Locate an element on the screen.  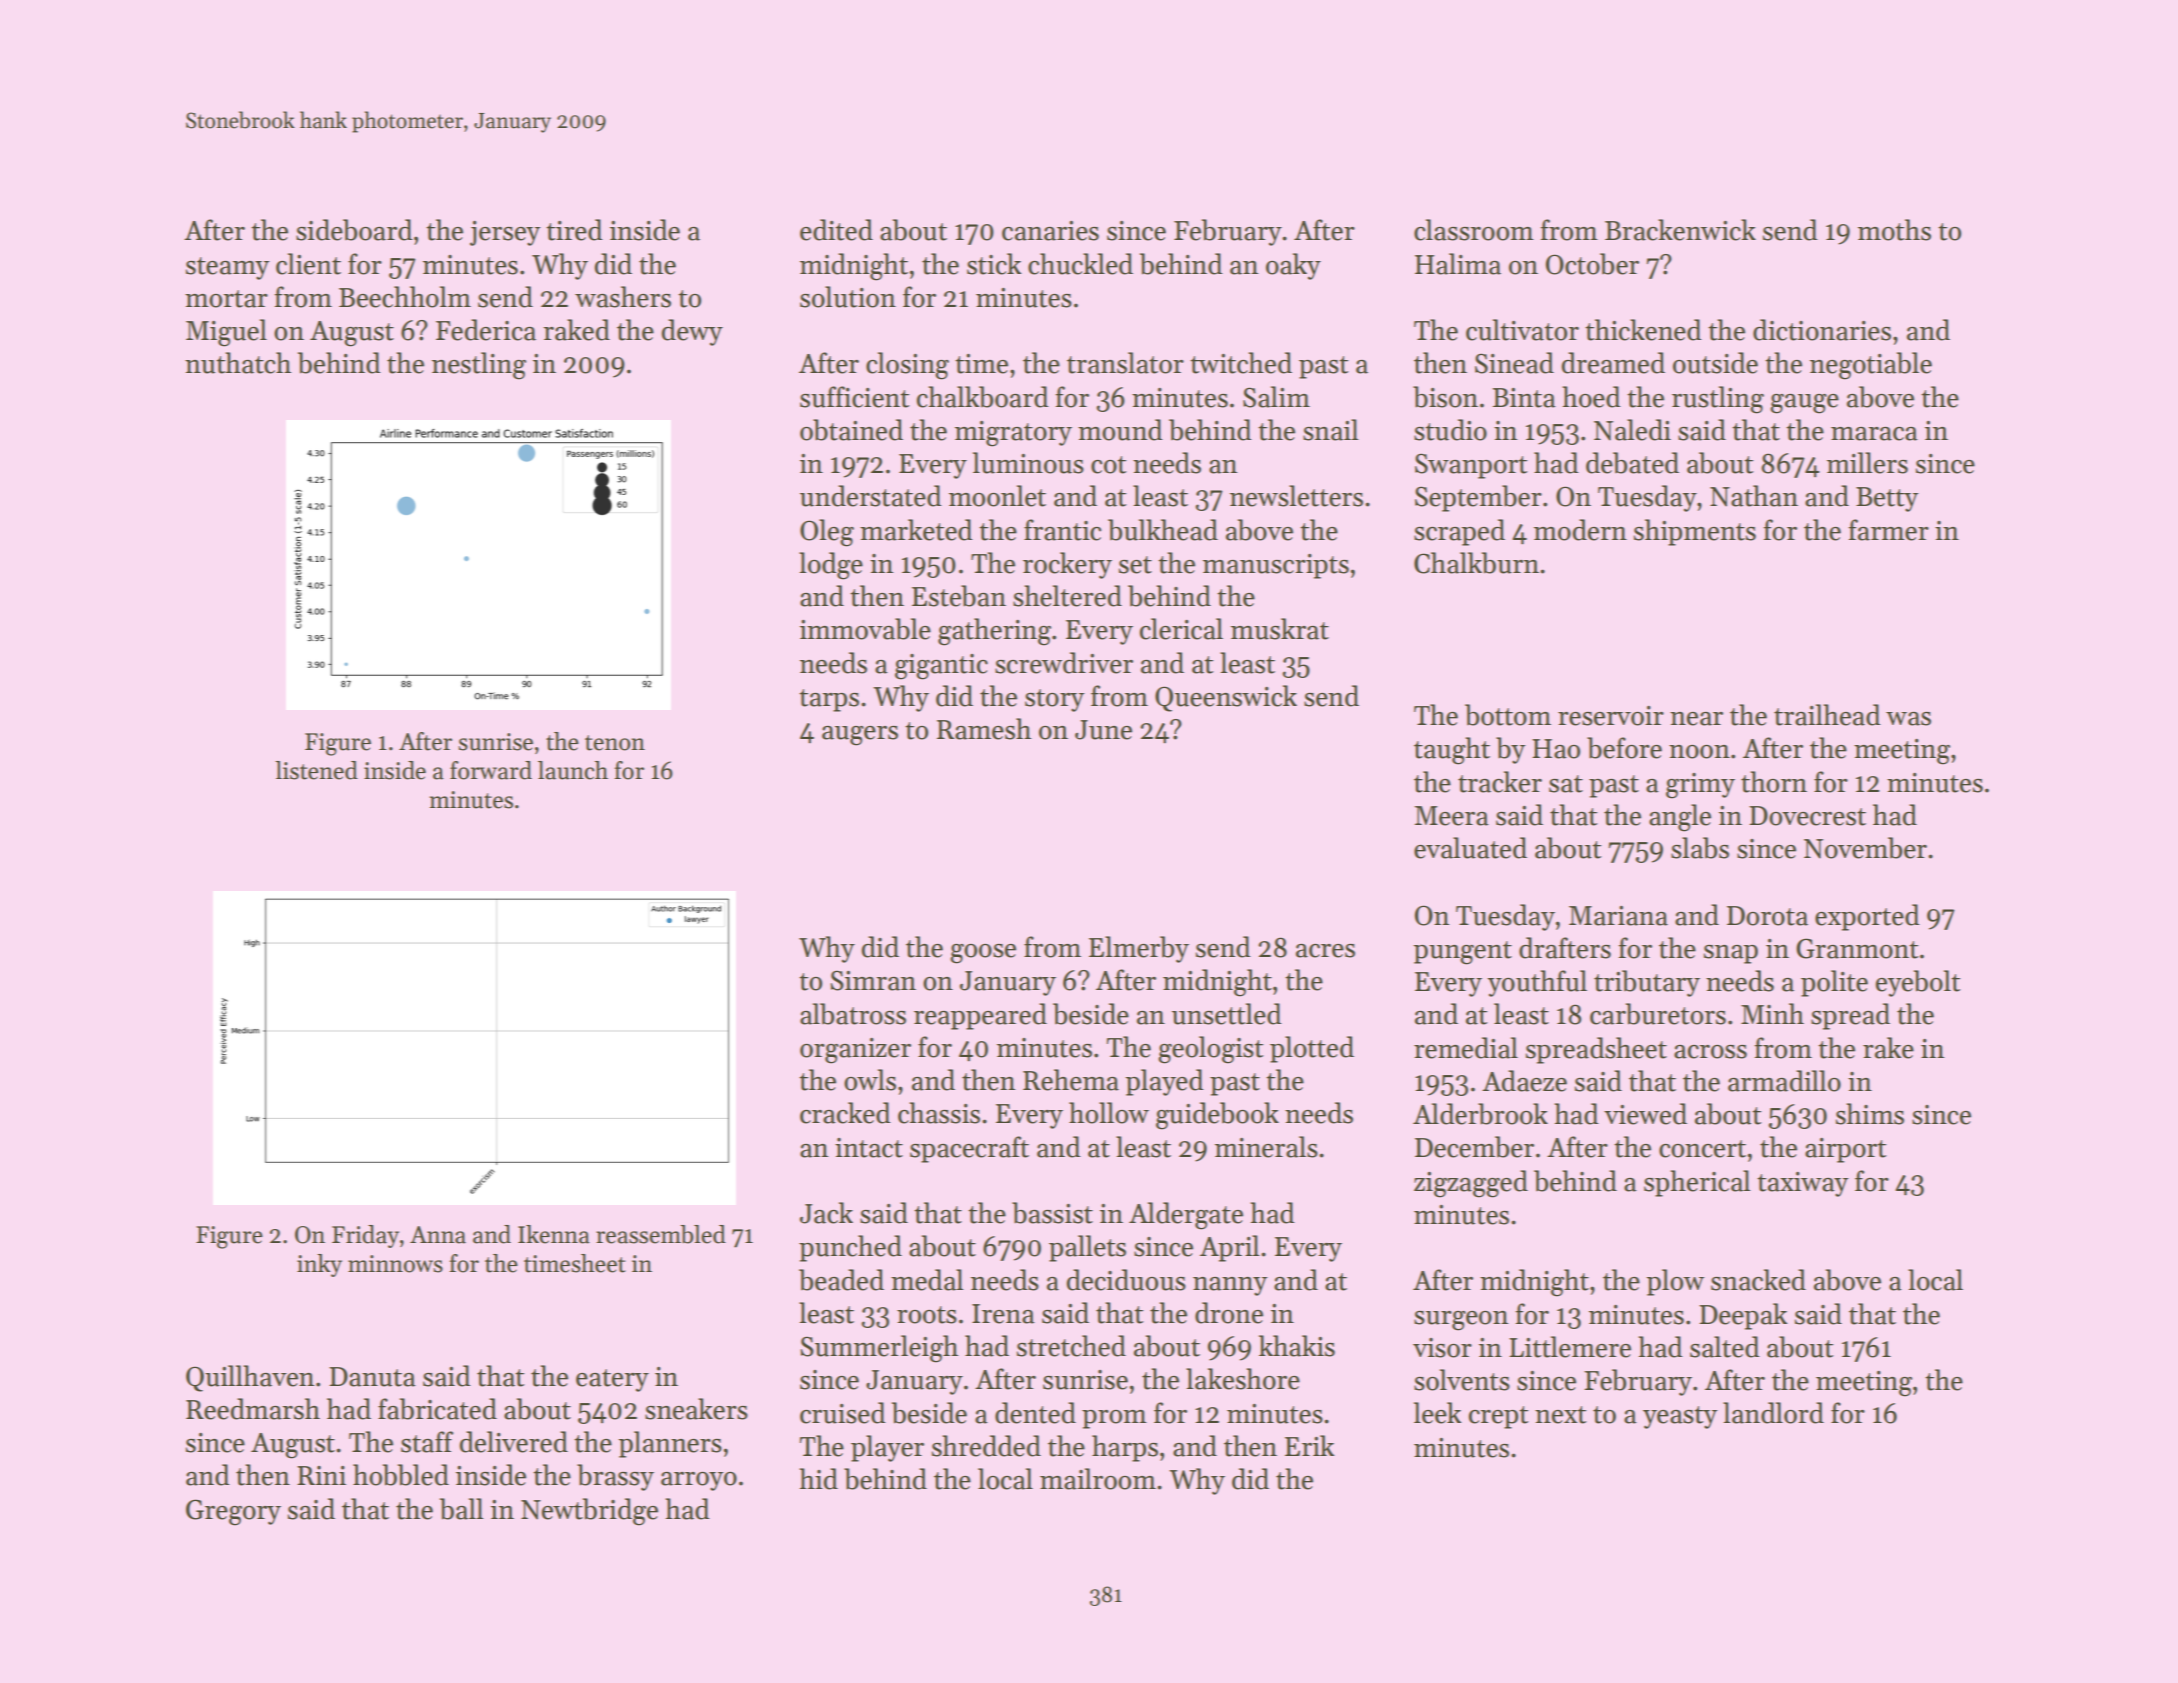
canaries is located at coordinates (1050, 231).
